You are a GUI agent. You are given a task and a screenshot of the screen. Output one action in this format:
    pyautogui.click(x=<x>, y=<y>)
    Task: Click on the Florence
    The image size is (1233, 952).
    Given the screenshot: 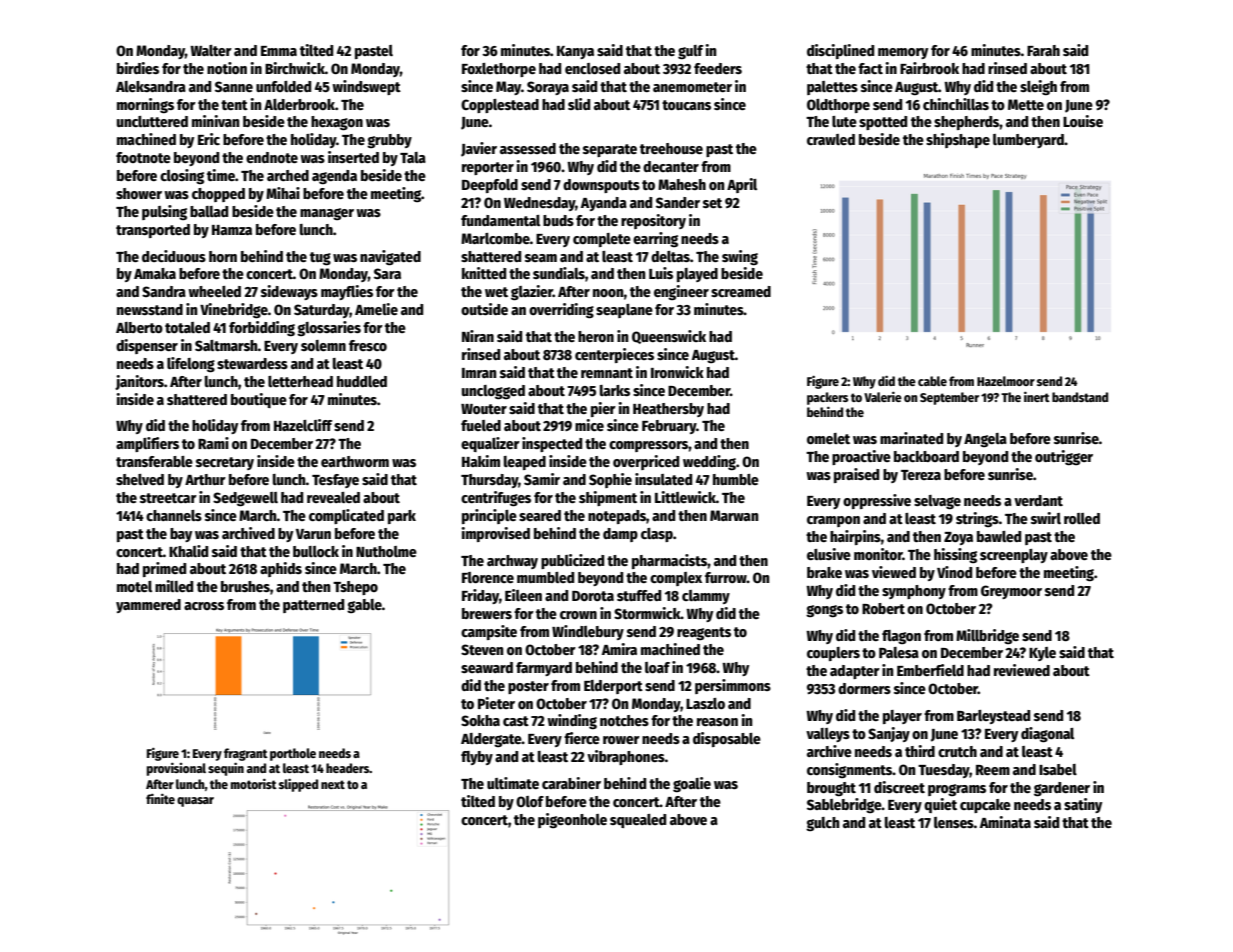 What is the action you would take?
    pyautogui.click(x=488, y=577)
